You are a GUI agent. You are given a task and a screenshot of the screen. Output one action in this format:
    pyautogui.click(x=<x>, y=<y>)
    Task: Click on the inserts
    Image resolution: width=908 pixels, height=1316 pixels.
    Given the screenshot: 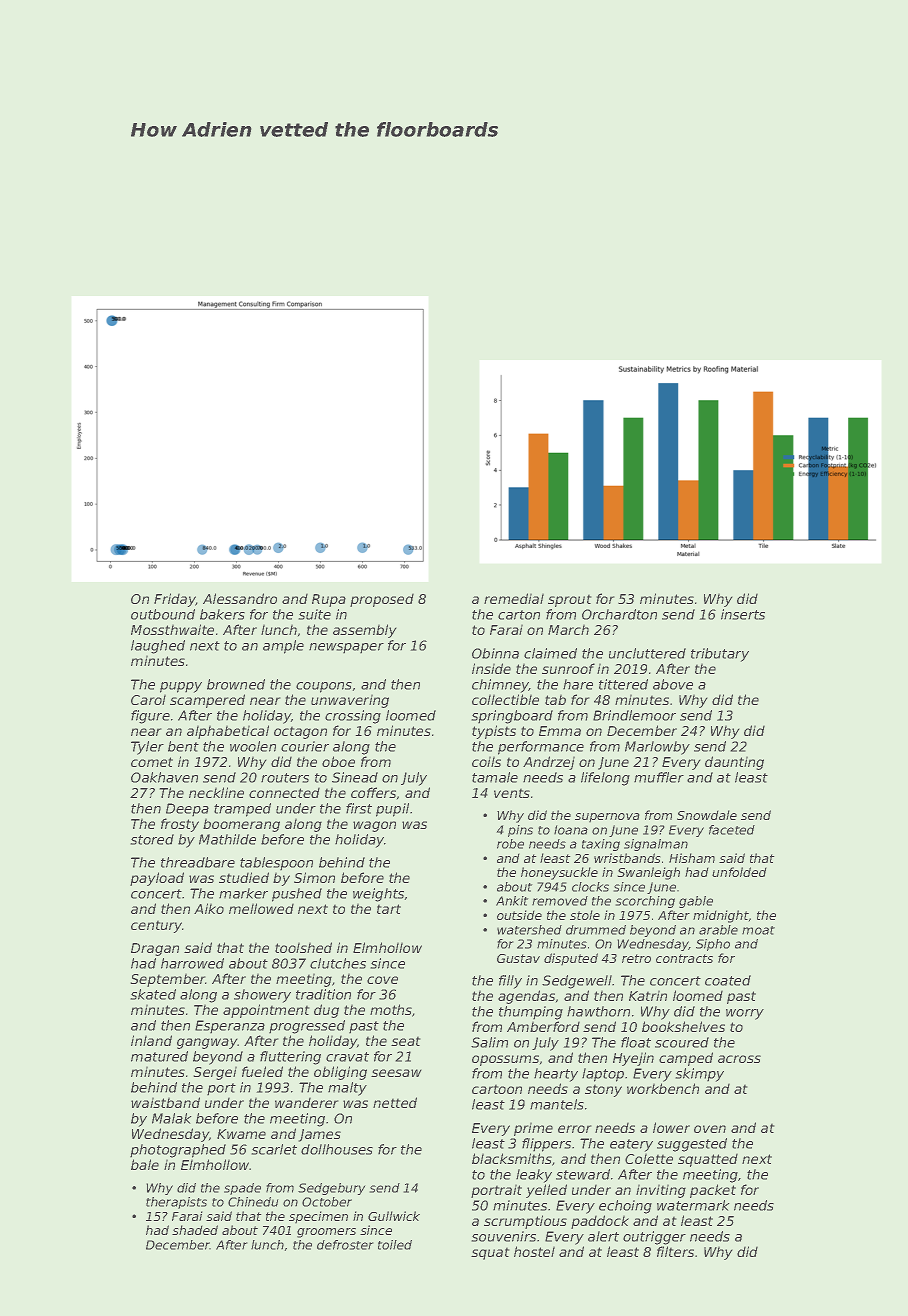 What is the action you would take?
    pyautogui.click(x=743, y=614)
